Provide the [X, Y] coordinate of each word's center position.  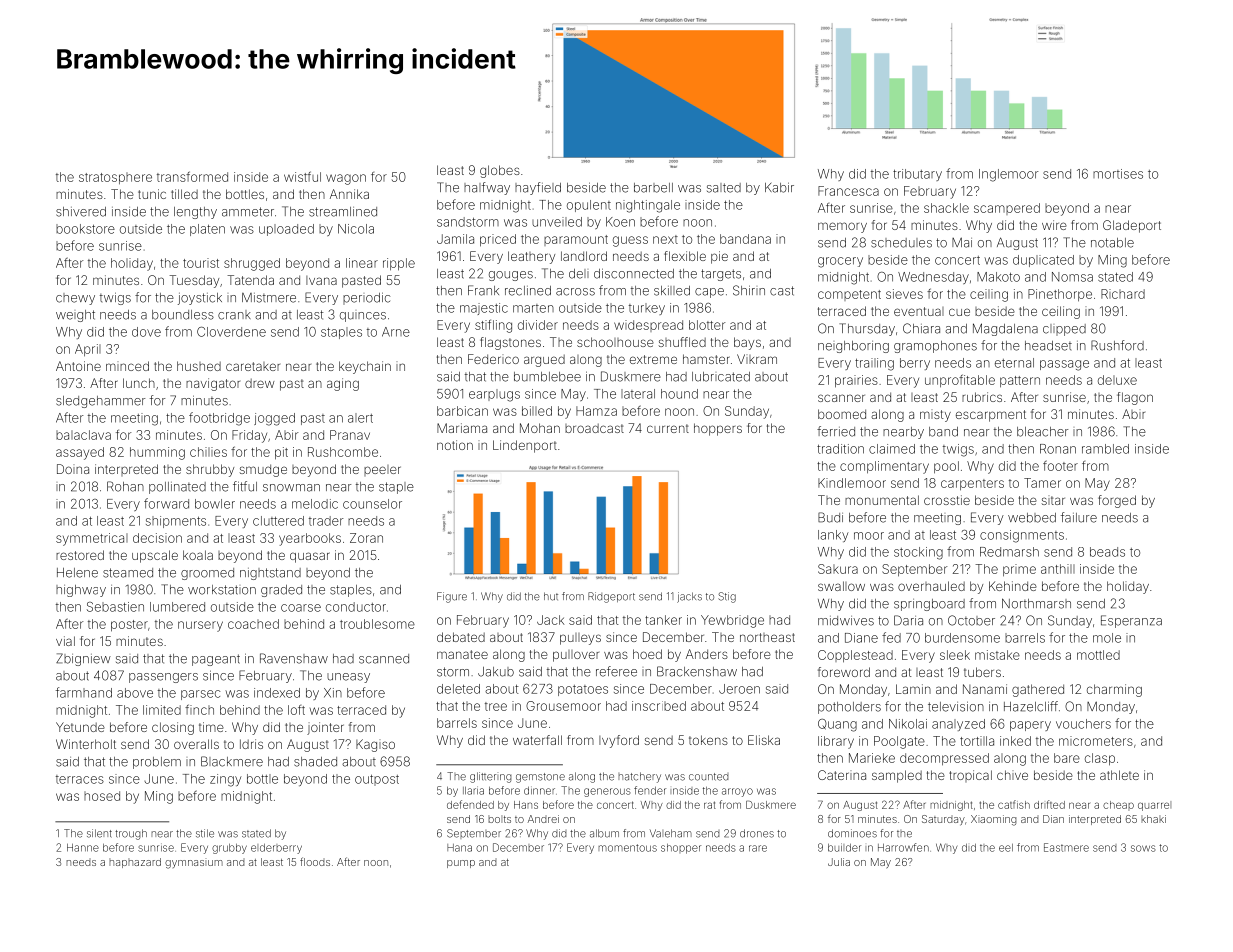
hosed [102, 796]
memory [842, 227]
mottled [1098, 655]
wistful [302, 176]
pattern [1020, 381]
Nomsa [1072, 277]
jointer [325, 728]
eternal [1014, 363]
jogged [274, 419]
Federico [493, 359]
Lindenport [525, 446]
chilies [208, 452]
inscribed [659, 706]
